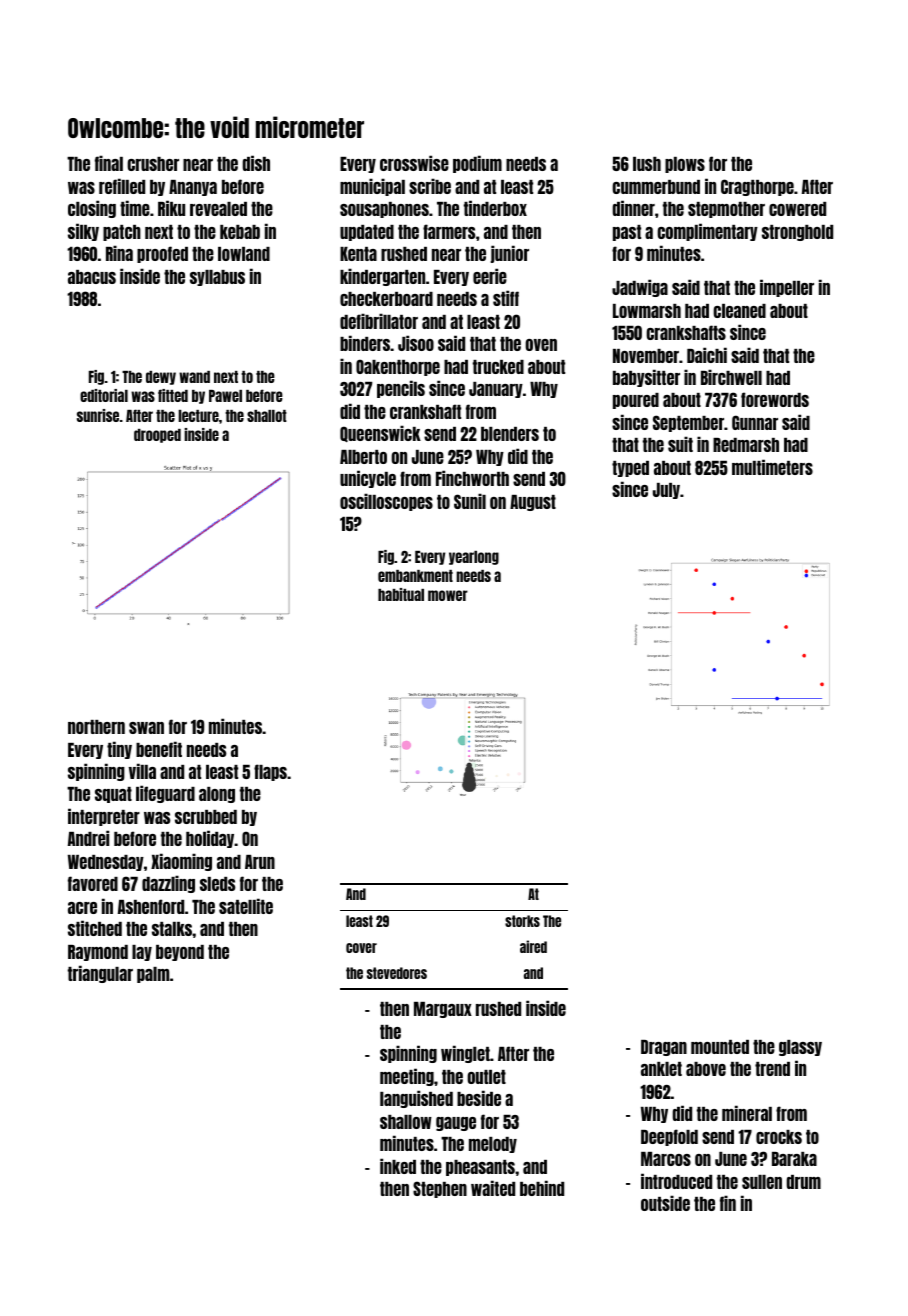  What do you see at coordinates (803, 1182) in the page?
I see `drum` at bounding box center [803, 1182].
